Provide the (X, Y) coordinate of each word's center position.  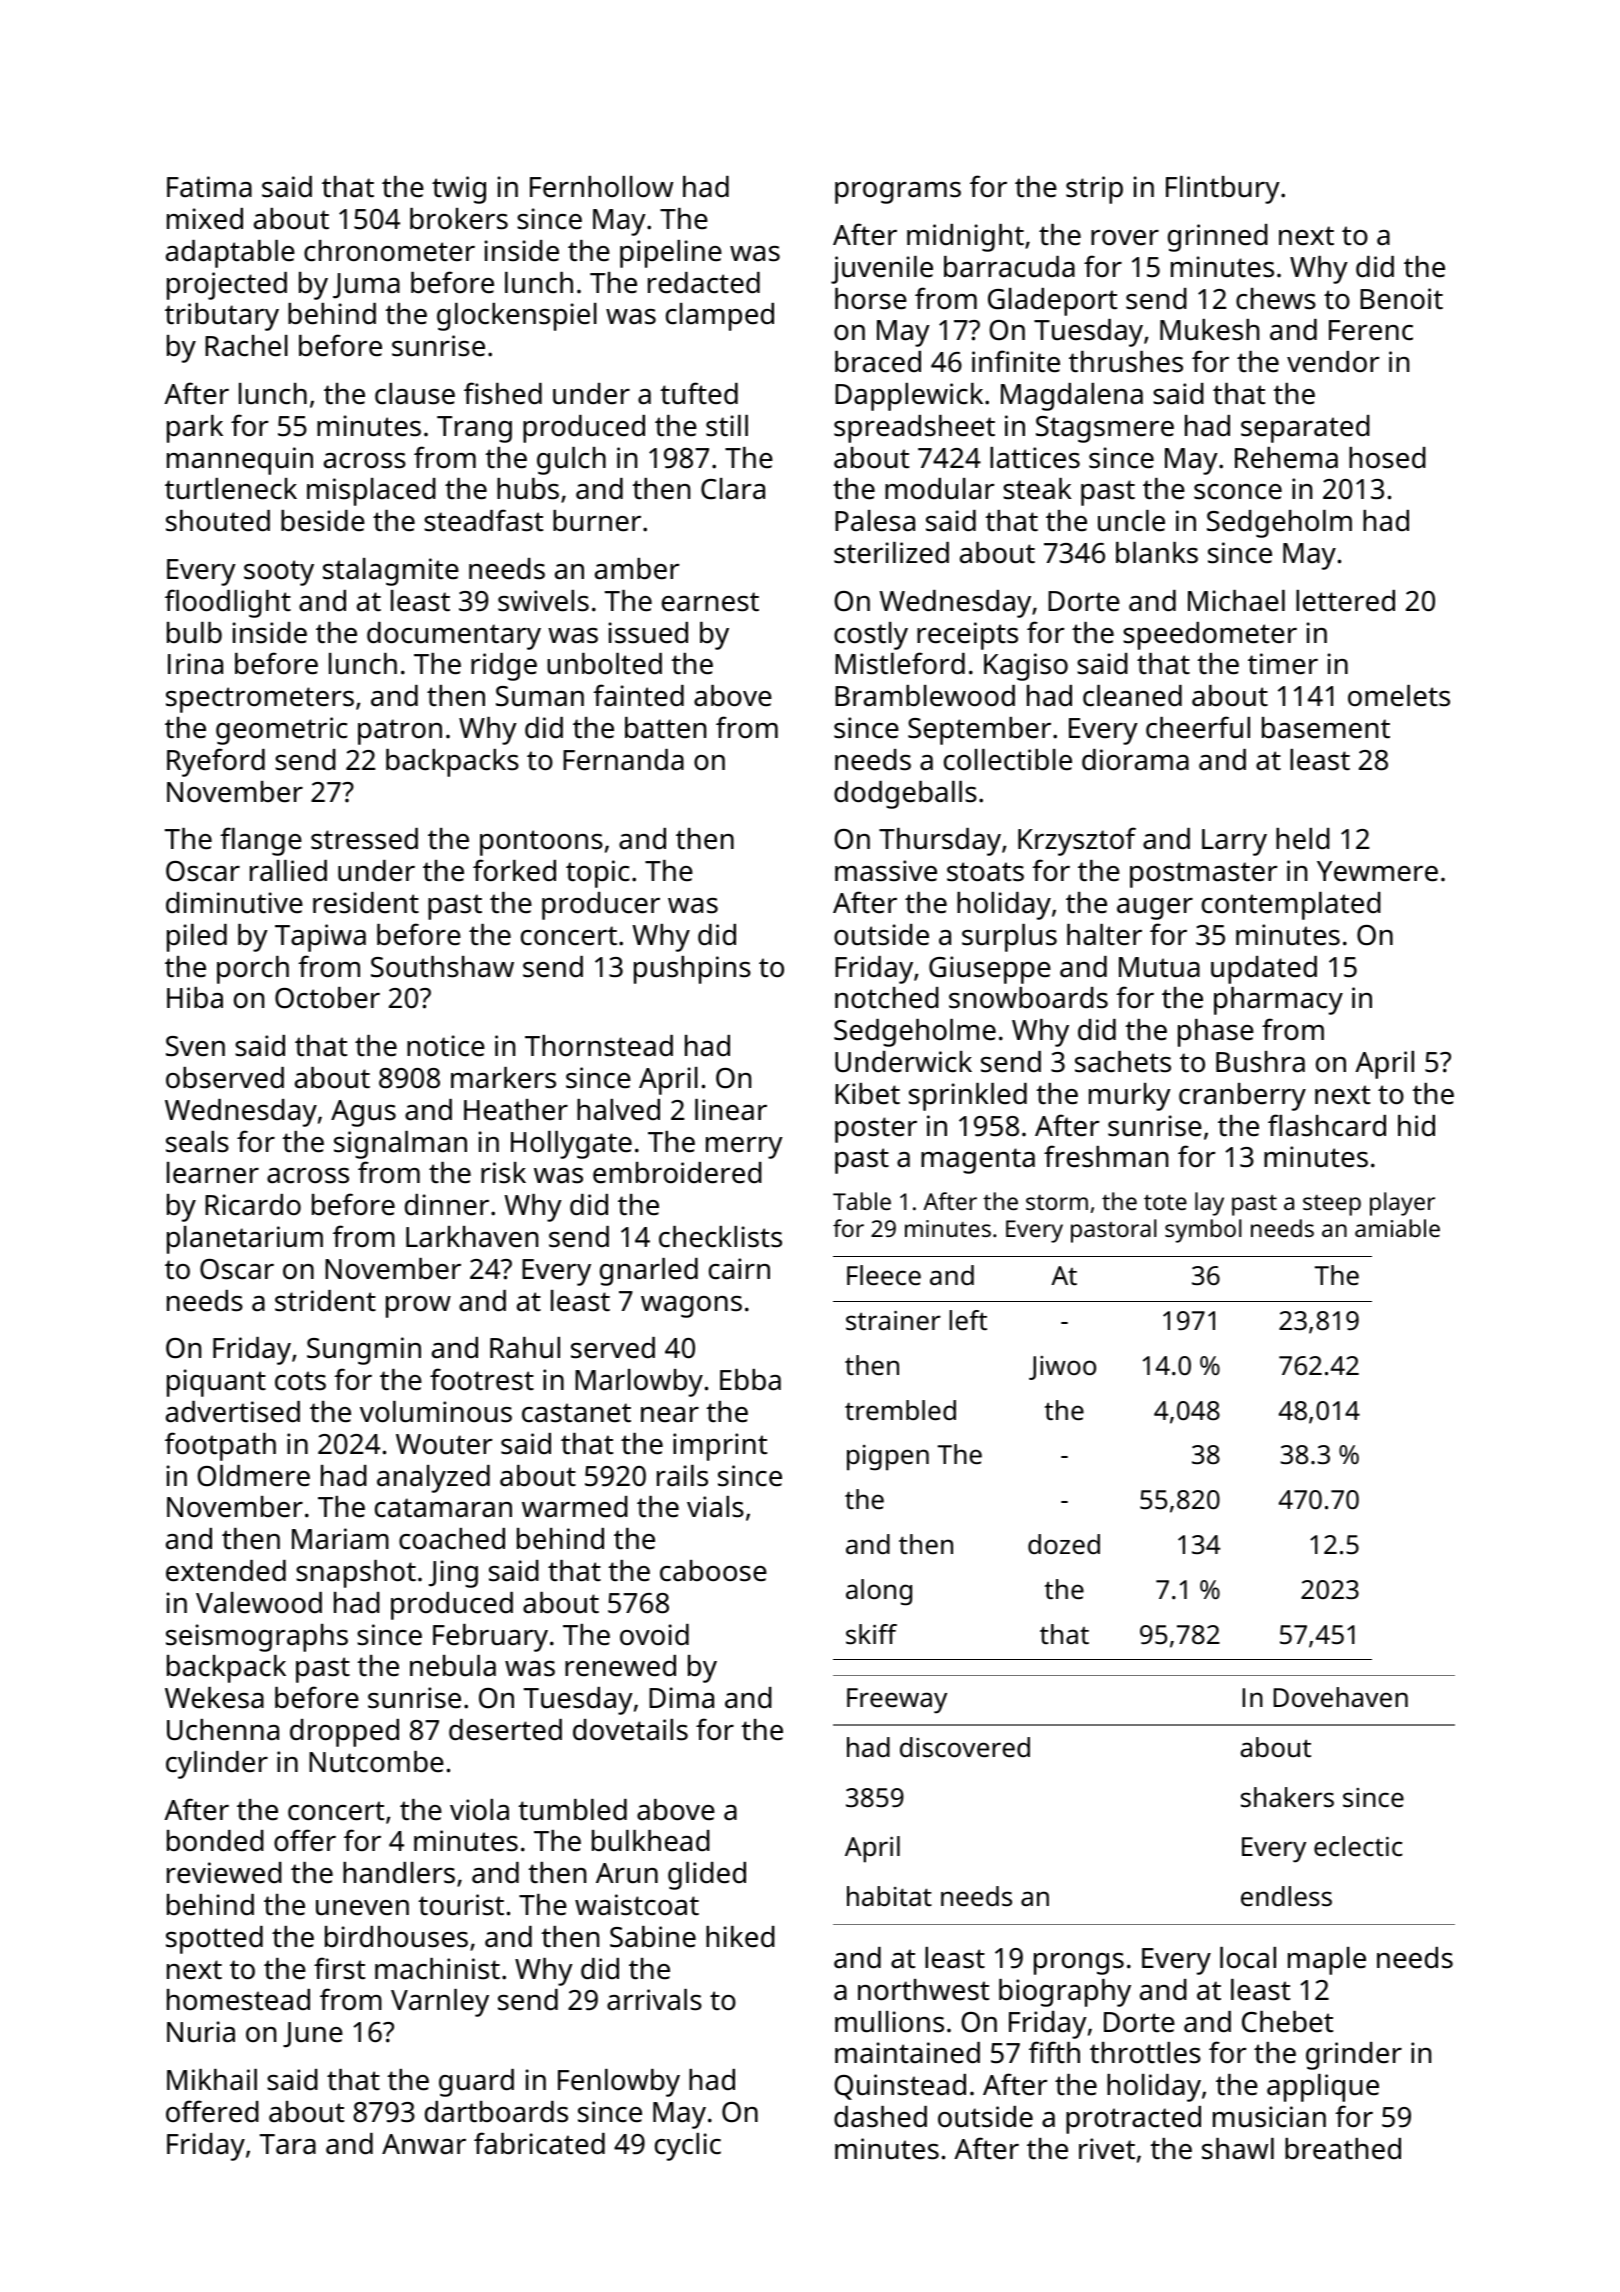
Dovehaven (1341, 1697)
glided (707, 1876)
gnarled (649, 1272)
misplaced (371, 492)
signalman (400, 1145)
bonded (215, 1841)
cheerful (1198, 727)
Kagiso (1026, 667)
